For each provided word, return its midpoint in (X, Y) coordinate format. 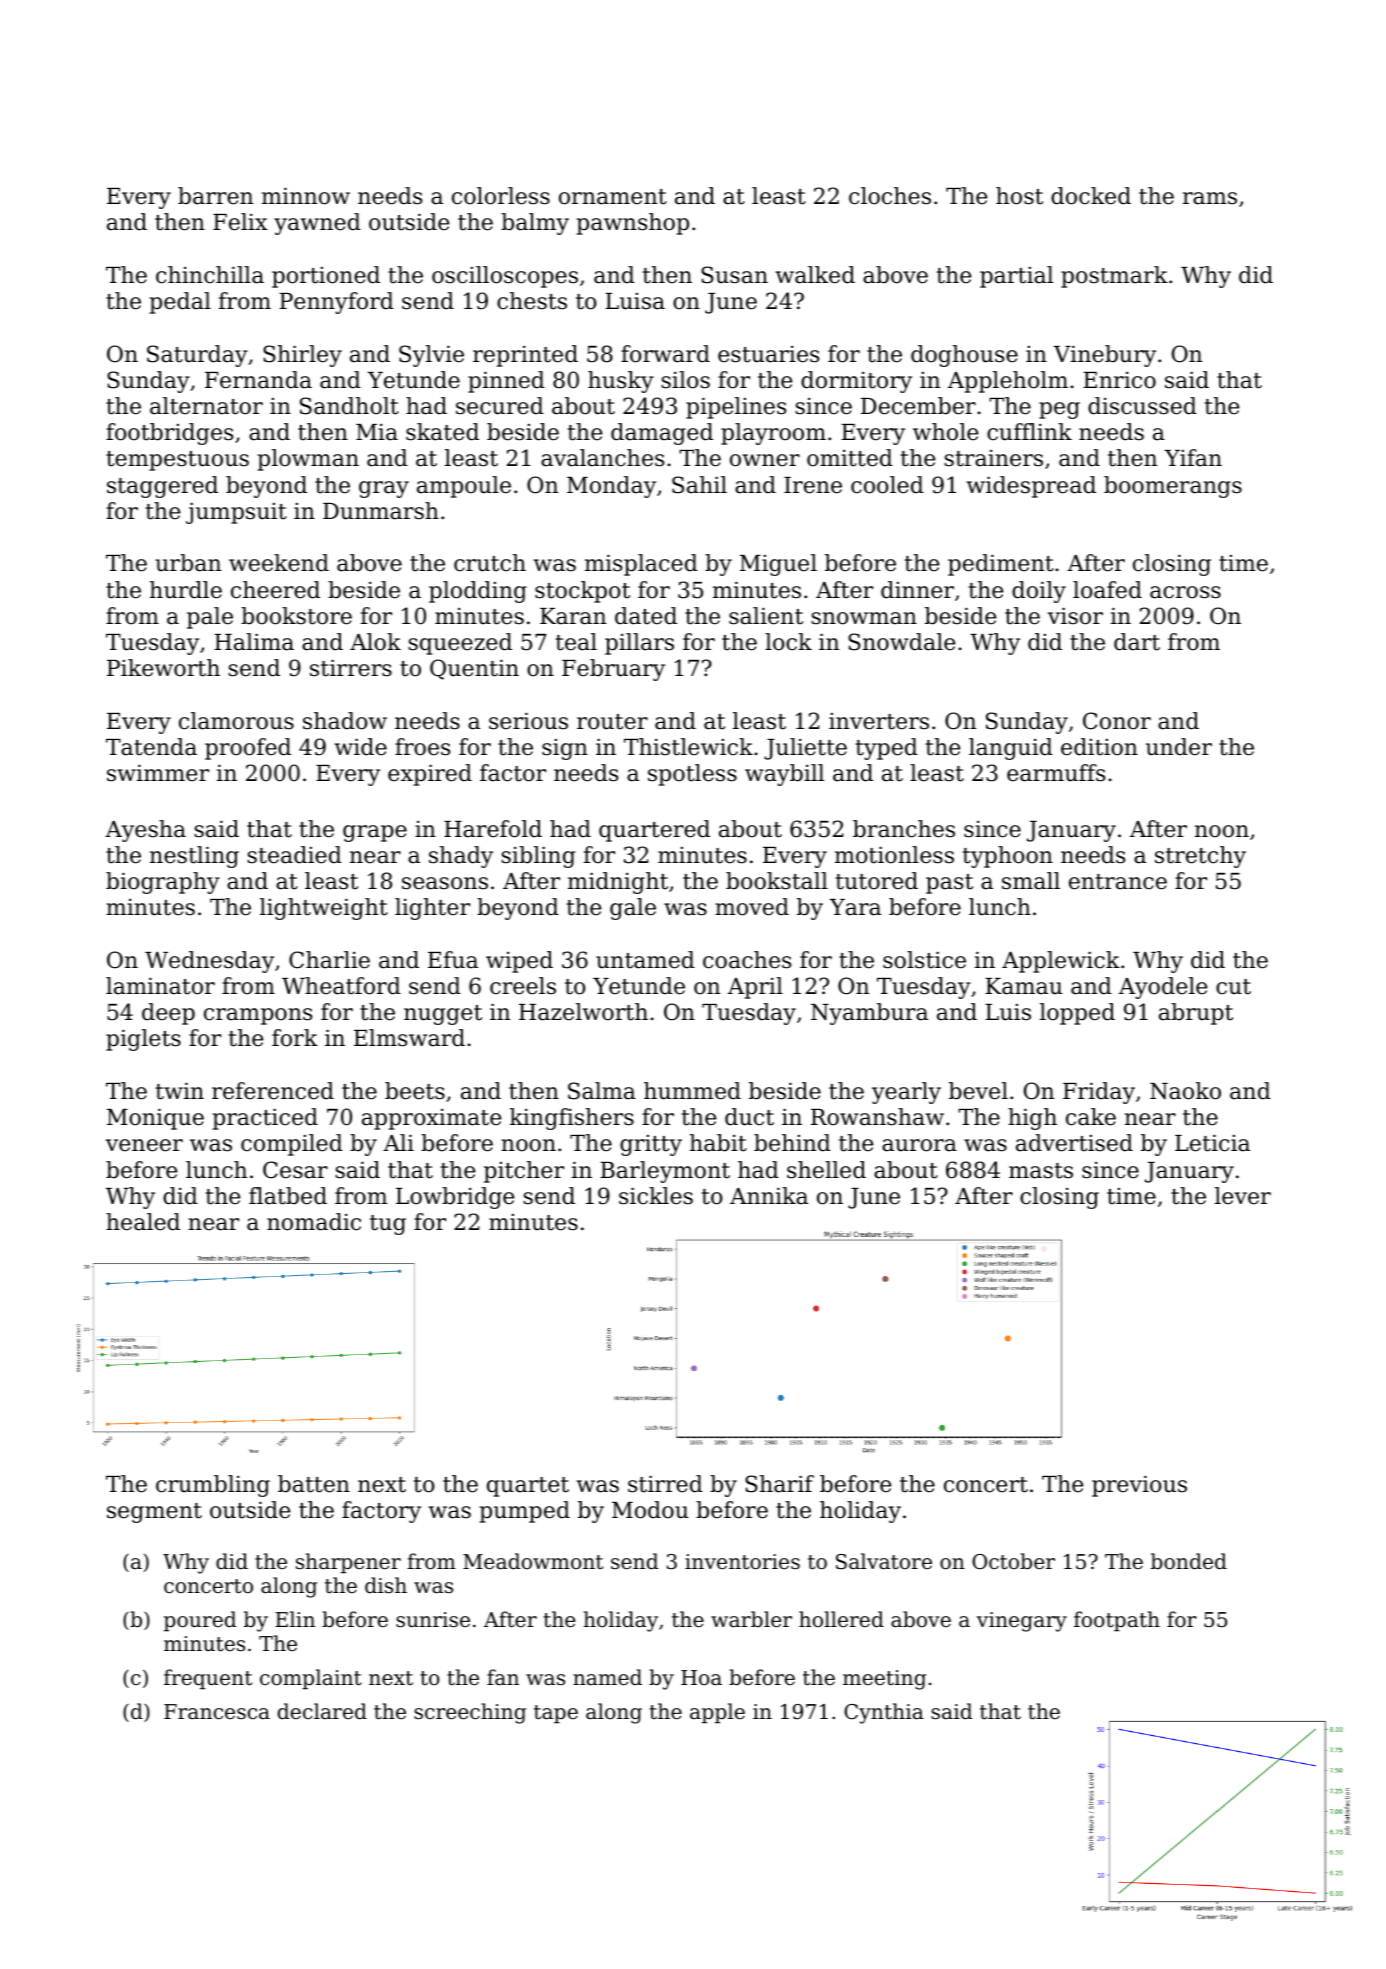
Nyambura (869, 1014)
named (607, 1677)
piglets (143, 1040)
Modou (650, 1510)
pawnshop (633, 224)
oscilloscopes (505, 277)
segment (154, 1513)
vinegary (1022, 1622)
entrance (1118, 882)
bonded (1189, 1561)
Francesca (217, 1712)
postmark (1114, 277)
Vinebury (1105, 356)
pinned (506, 382)
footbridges (169, 434)
